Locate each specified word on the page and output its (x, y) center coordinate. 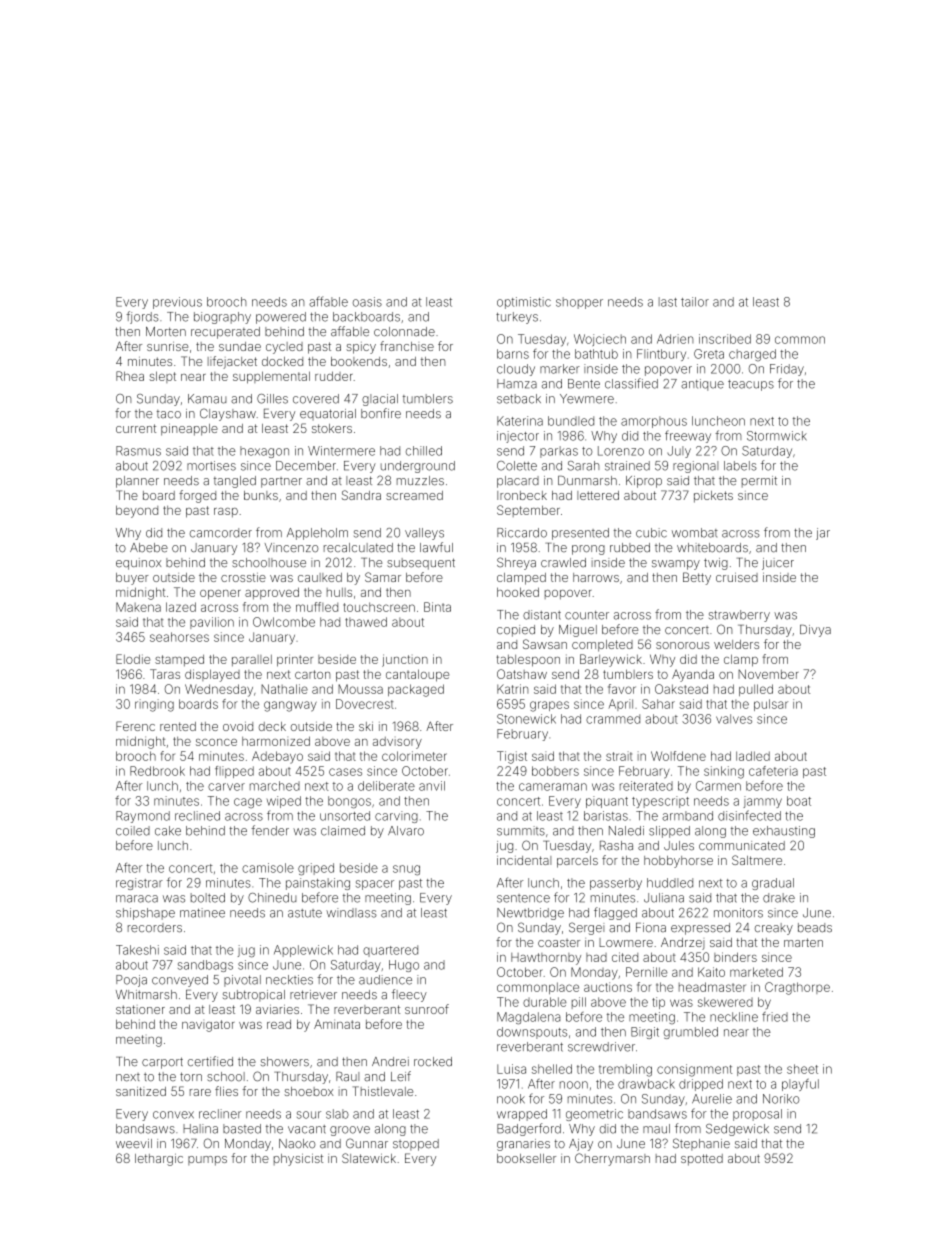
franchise (407, 346)
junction (405, 660)
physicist (298, 1160)
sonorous (683, 645)
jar (823, 534)
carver (226, 787)
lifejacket (232, 362)
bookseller (526, 1158)
